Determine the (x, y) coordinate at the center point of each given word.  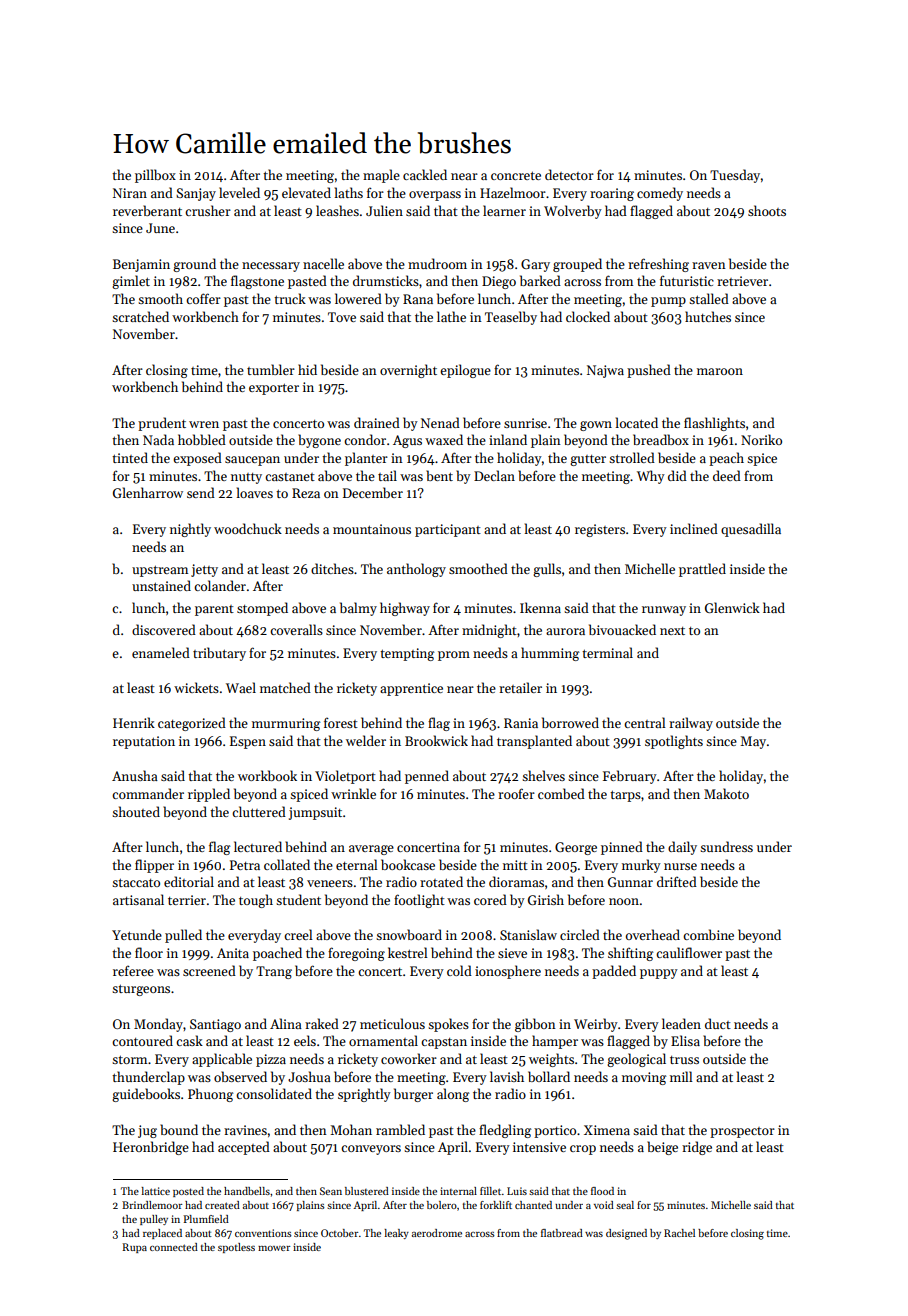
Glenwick (732, 607)
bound (179, 1129)
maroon (720, 371)
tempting (407, 654)
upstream (160, 571)
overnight (408, 371)
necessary (271, 267)
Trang (274, 972)
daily (682, 848)
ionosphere (508, 972)
